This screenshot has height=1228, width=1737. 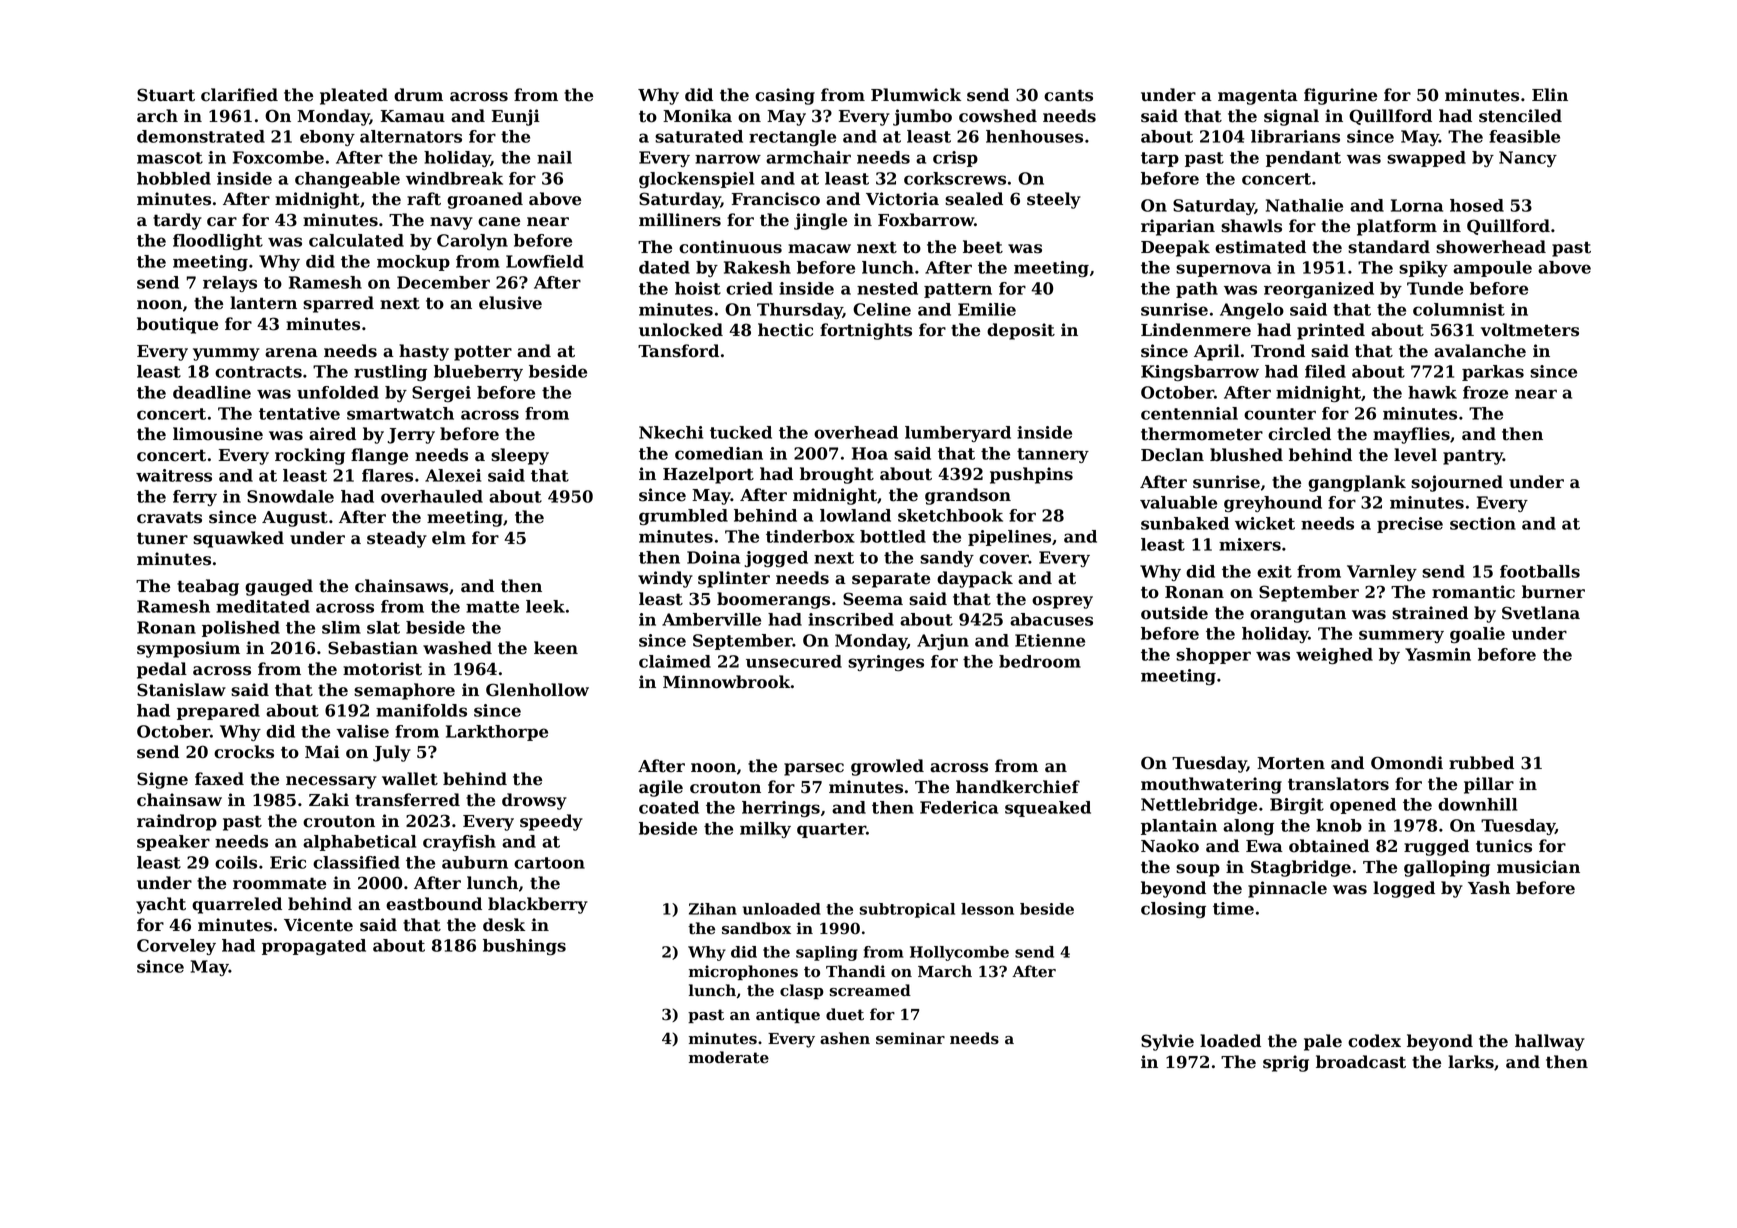 What do you see at coordinates (926, 220) in the screenshot?
I see `Foxbarrow` at bounding box center [926, 220].
